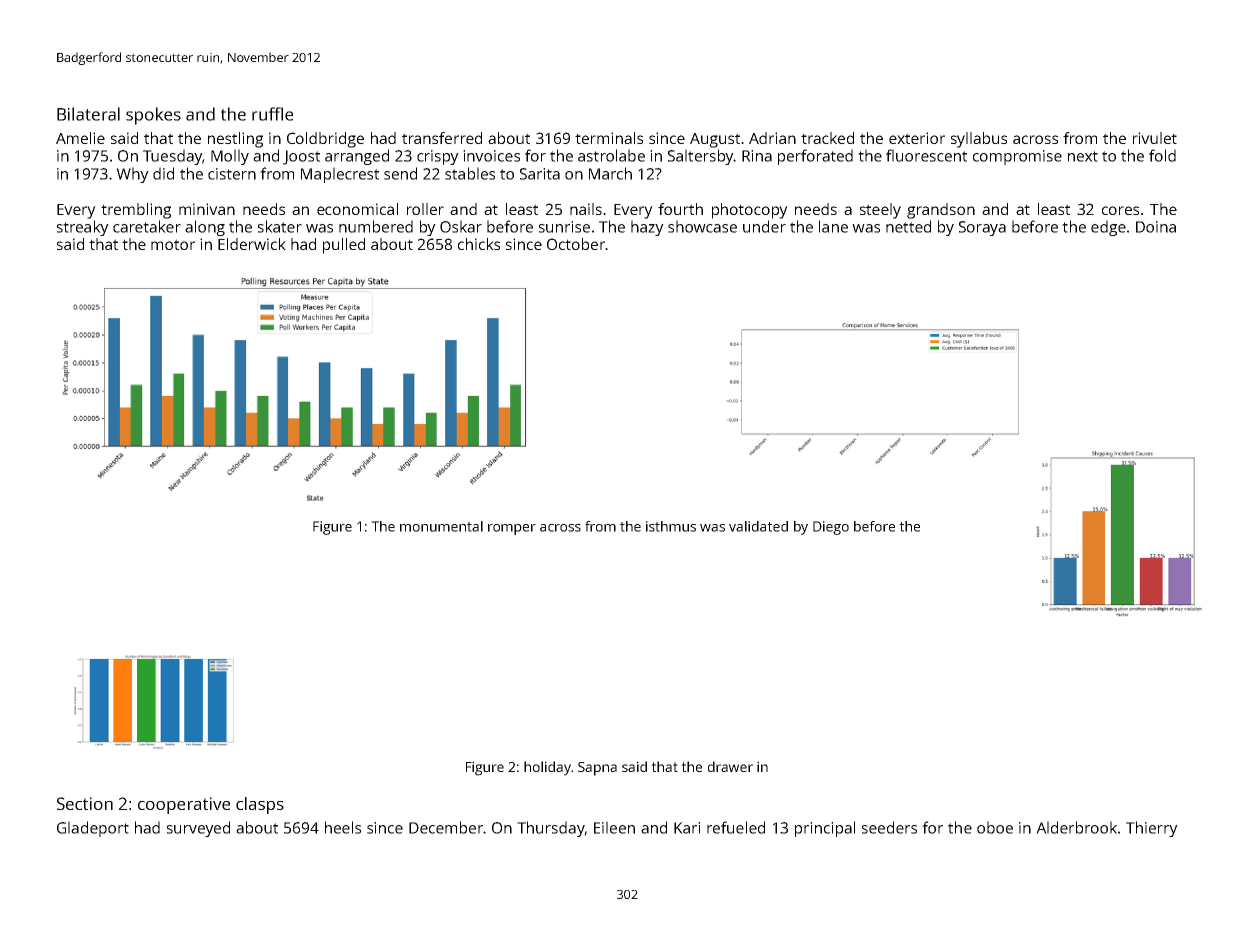 The image size is (1233, 952). I want to click on syllabus, so click(979, 140).
